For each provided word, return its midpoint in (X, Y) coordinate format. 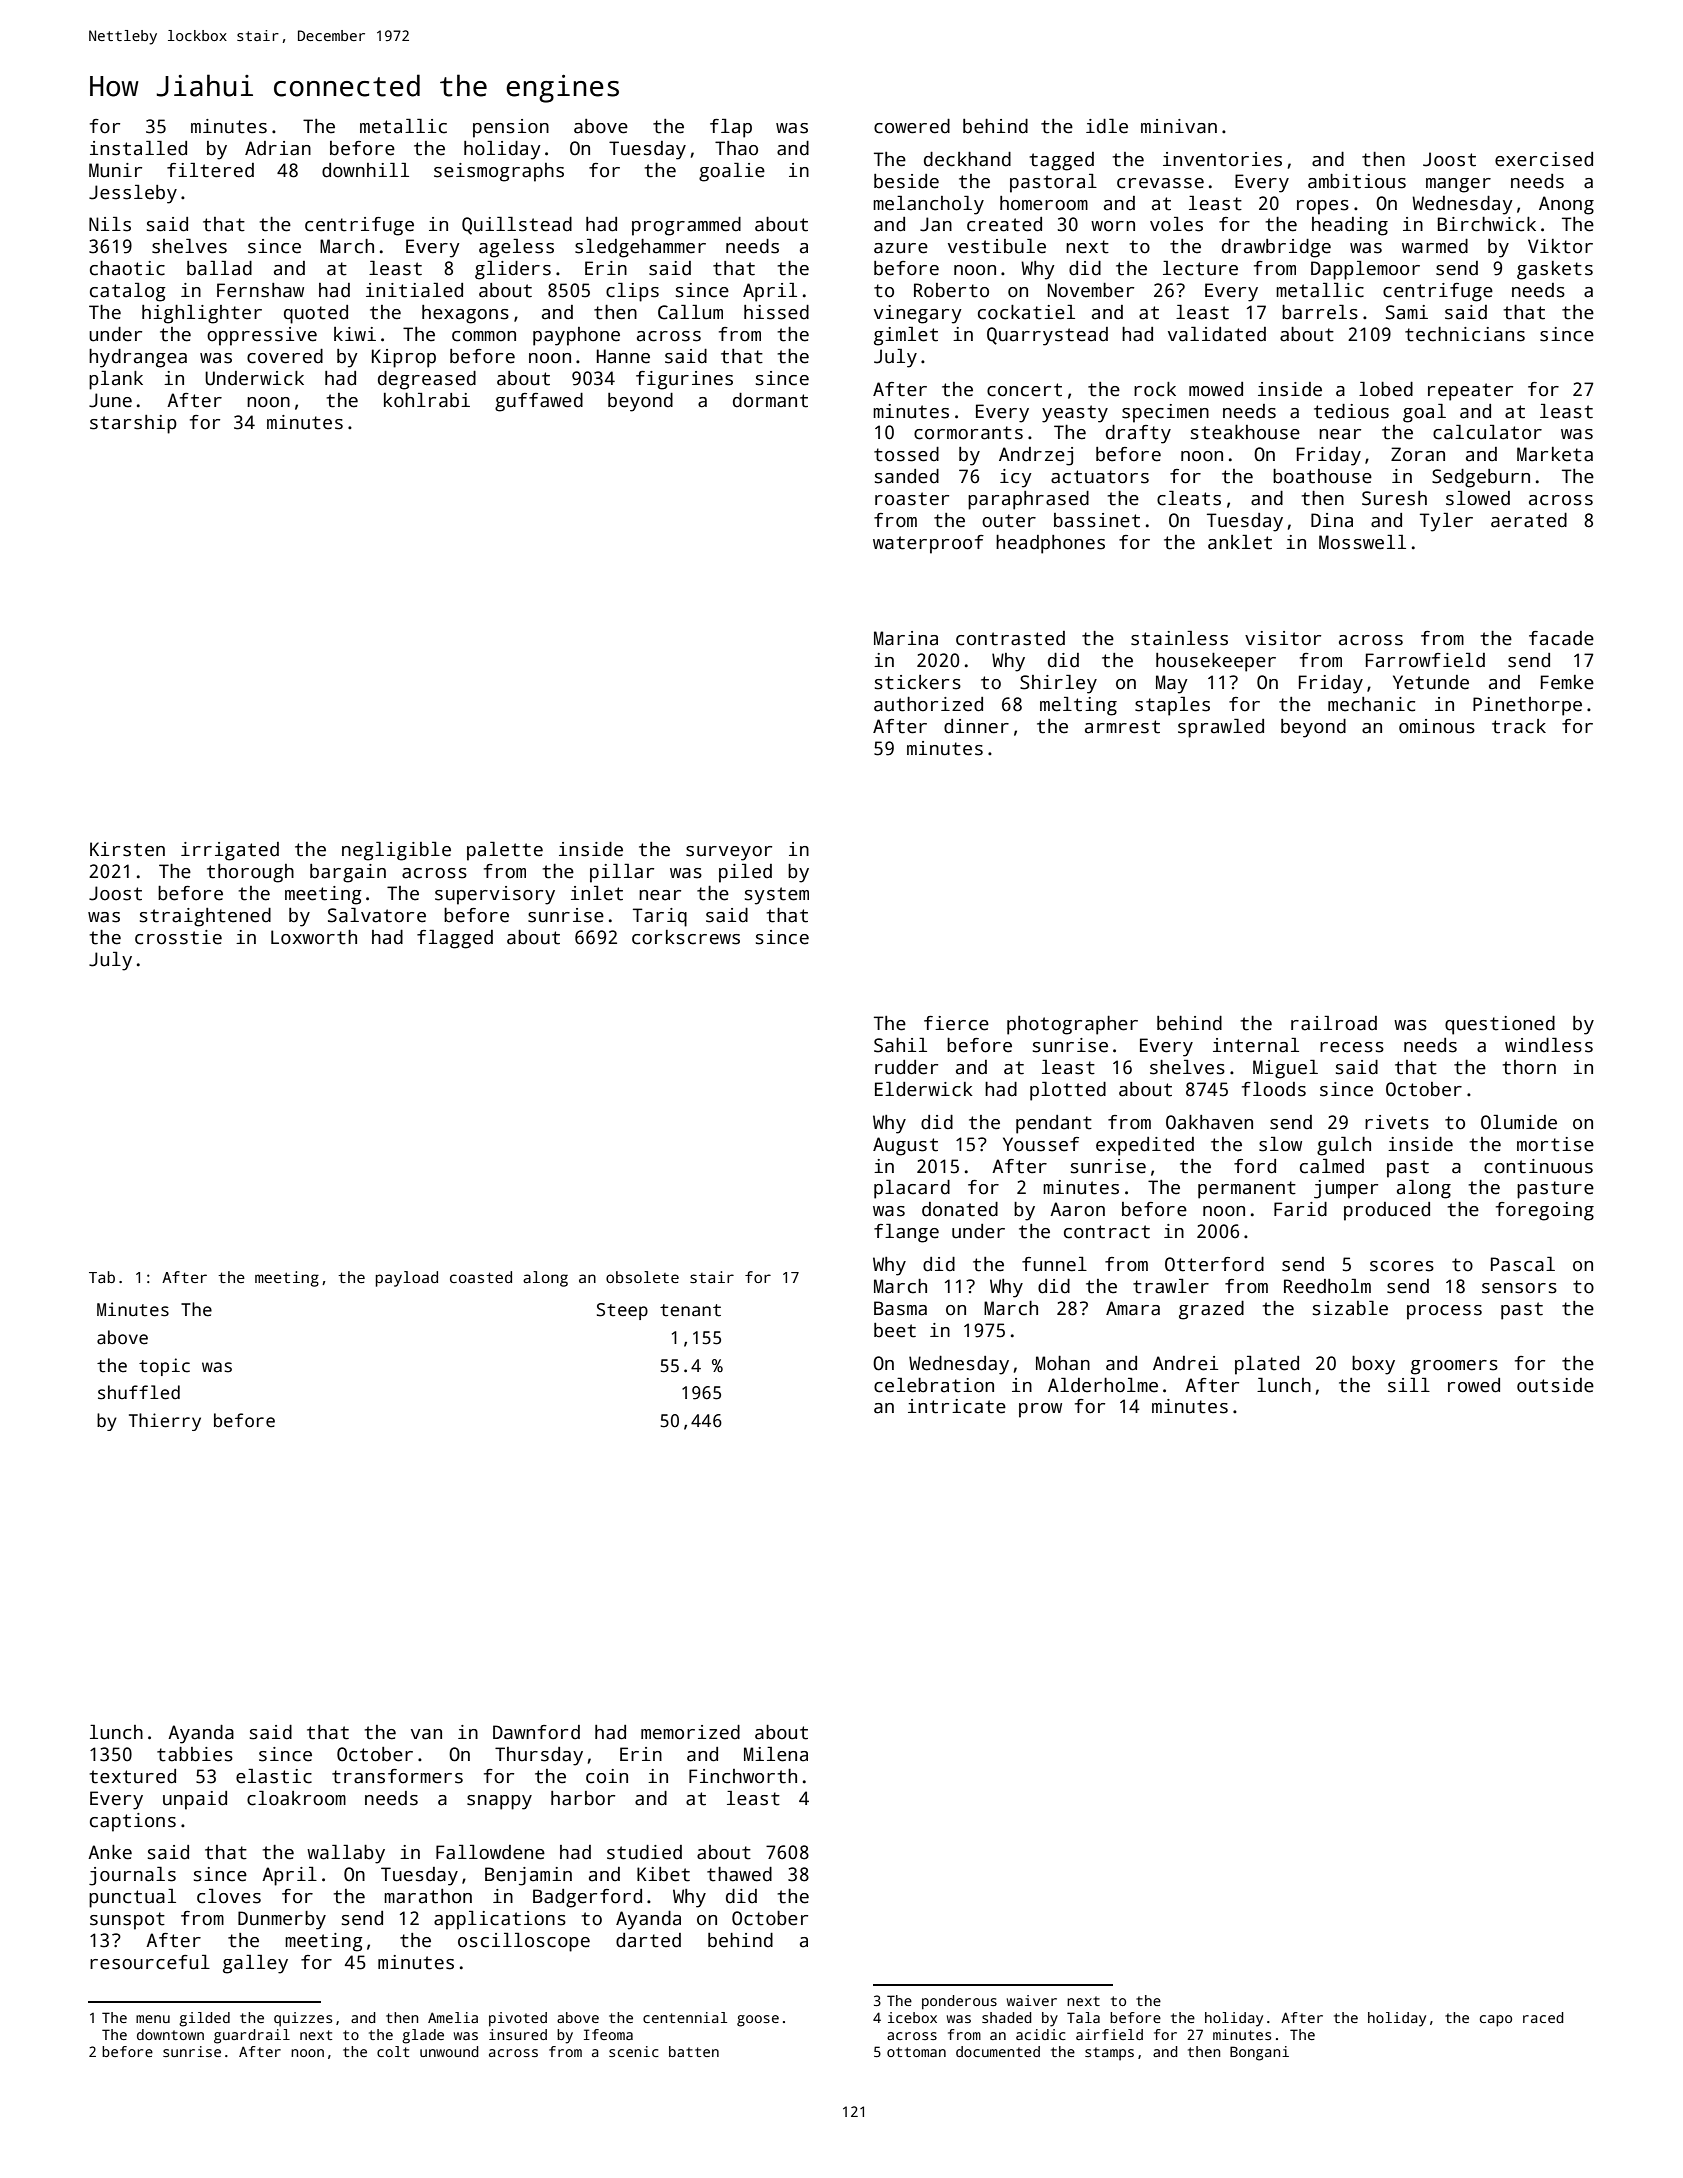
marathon (428, 1896)
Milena (776, 1754)
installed (138, 148)
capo (1496, 2021)
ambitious (1357, 181)
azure (901, 248)
